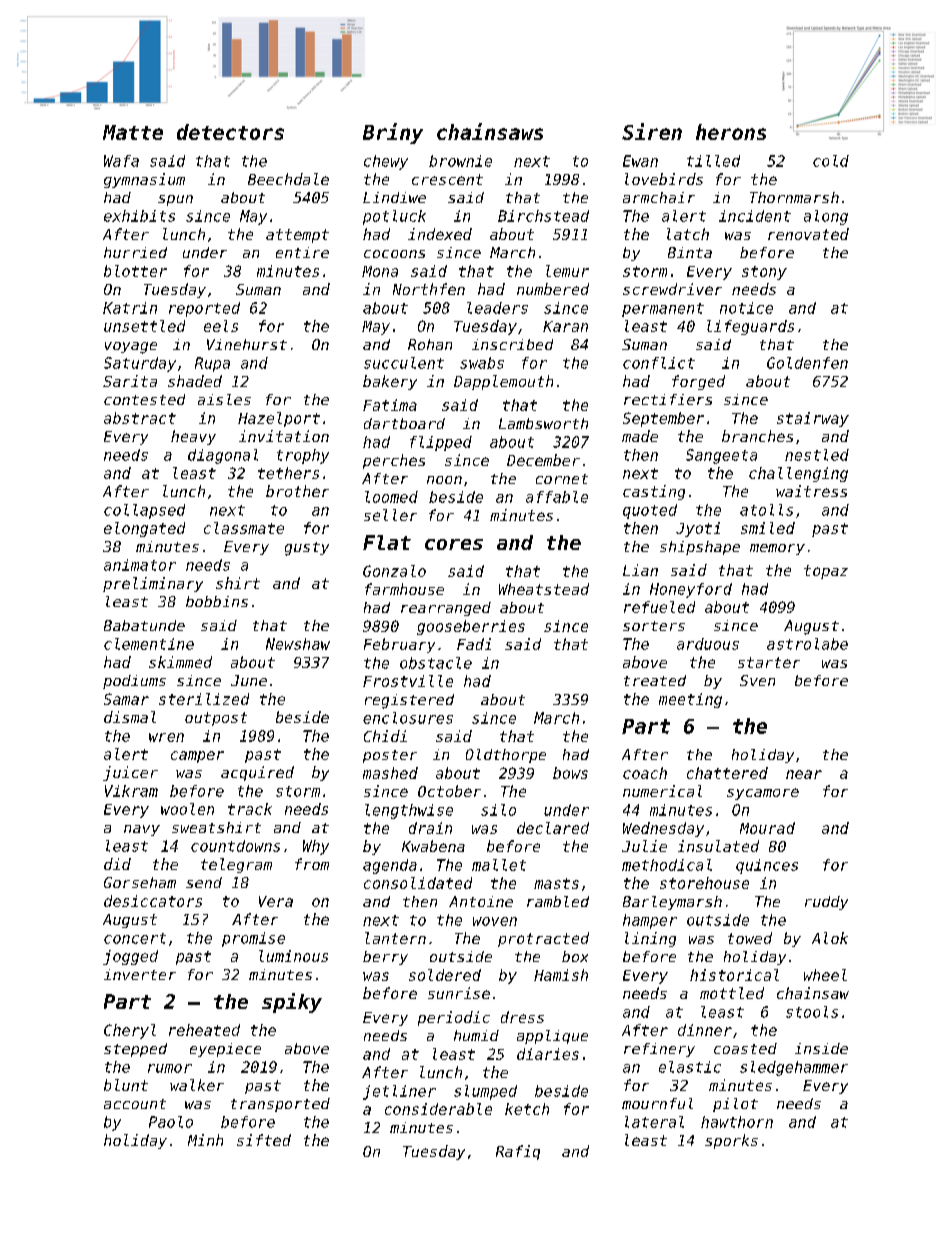  Describe the element at coordinates (144, 511) in the screenshot. I see `collapsed` at that location.
